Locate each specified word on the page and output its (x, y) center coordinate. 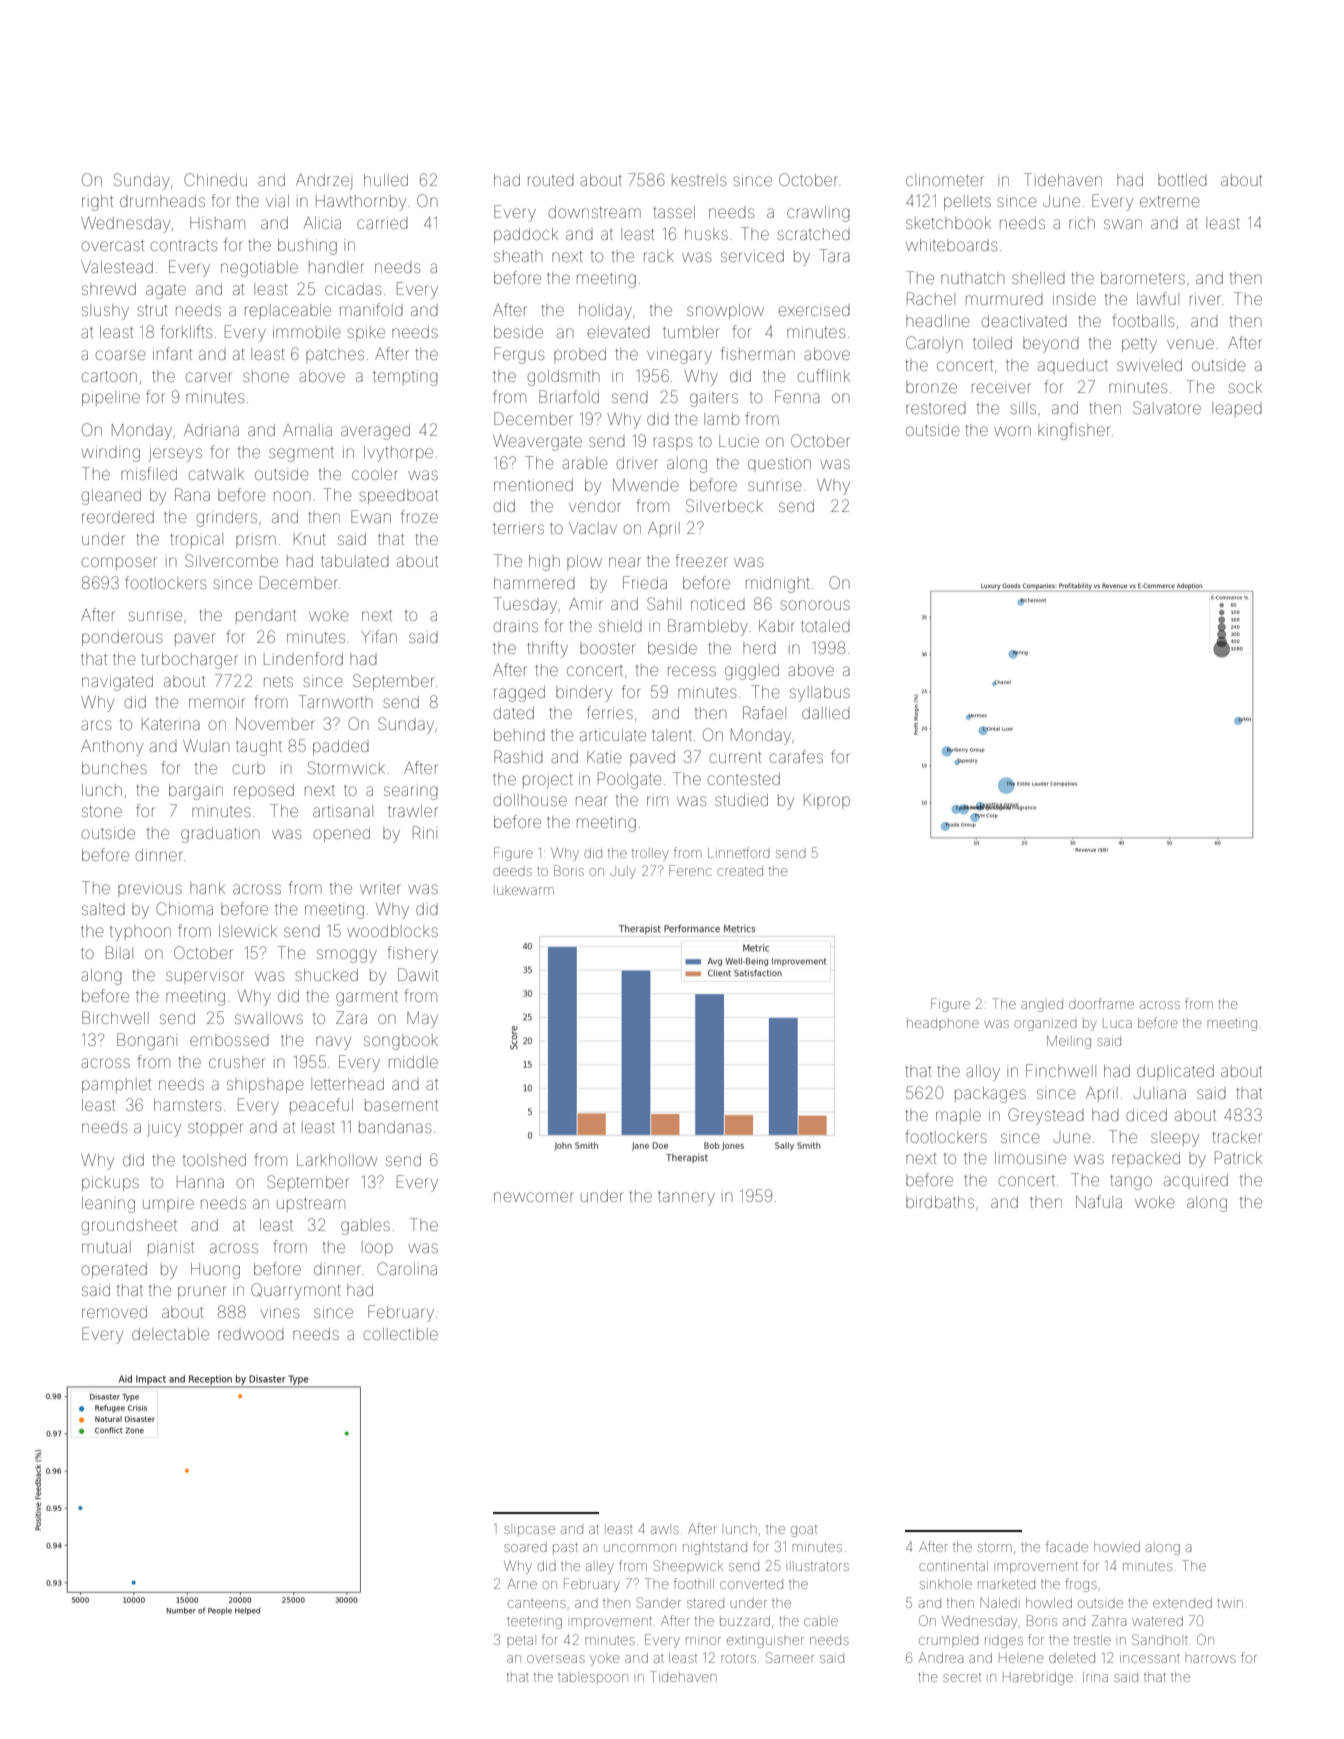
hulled (386, 180)
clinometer (945, 180)
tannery (686, 1198)
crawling (818, 214)
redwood (251, 1335)
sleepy (1175, 1139)
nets (278, 681)
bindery (584, 694)
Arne (522, 1583)
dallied (826, 713)
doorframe (1101, 1003)
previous (150, 889)
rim (657, 800)
